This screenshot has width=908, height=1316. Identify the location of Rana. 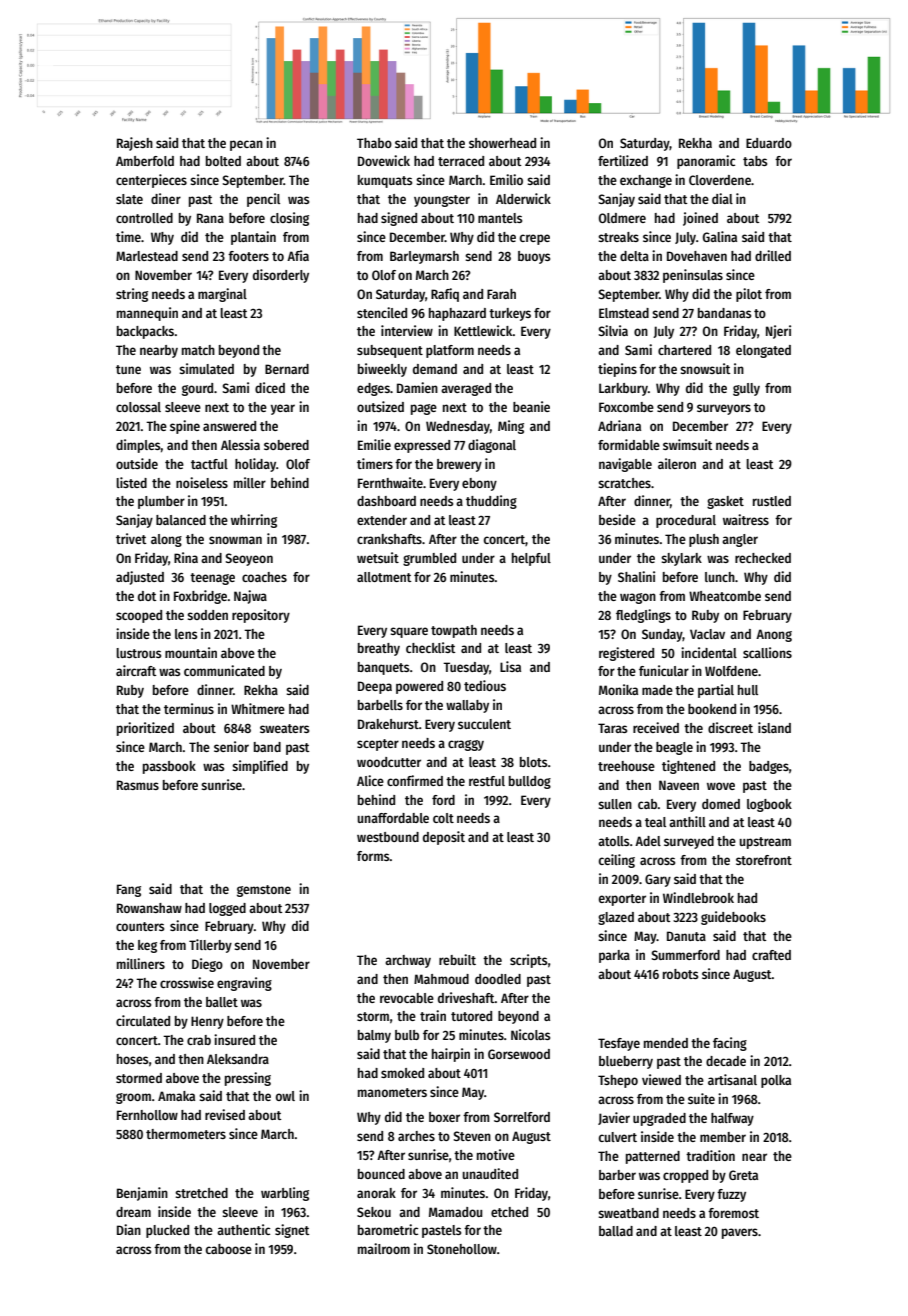
(210, 218).
